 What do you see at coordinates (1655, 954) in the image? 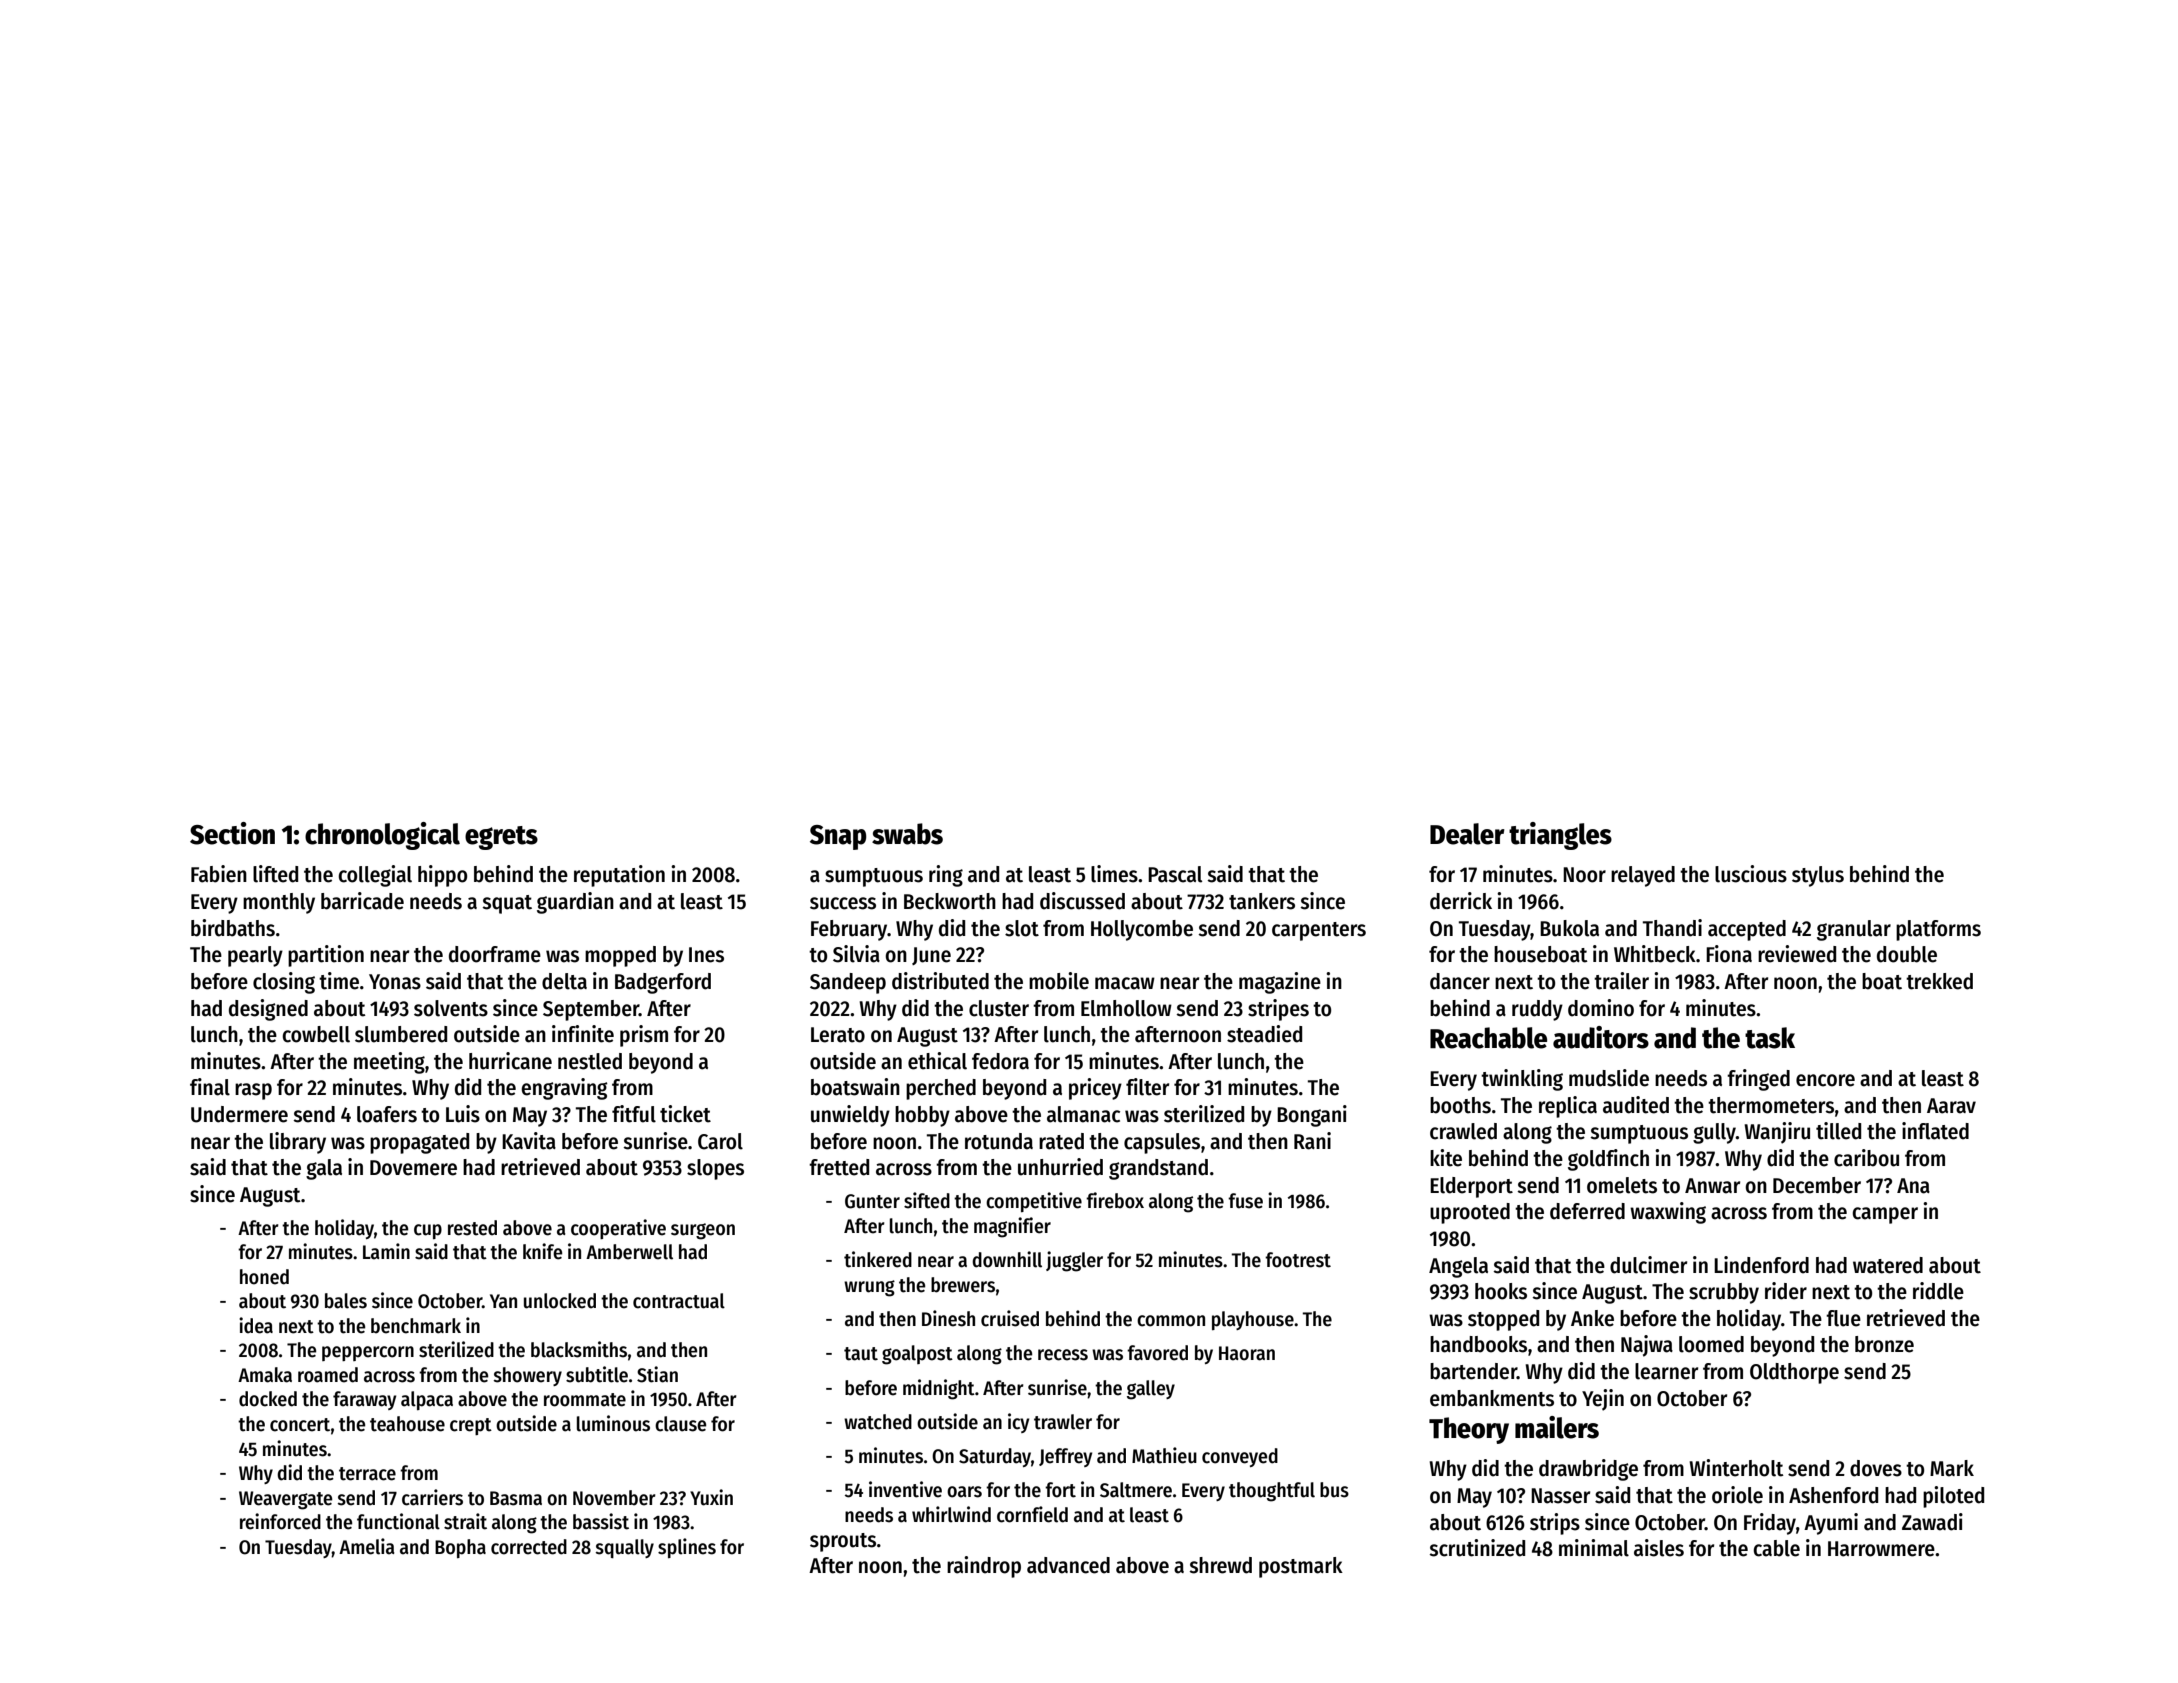
I see `Whitbeck` at bounding box center [1655, 954].
